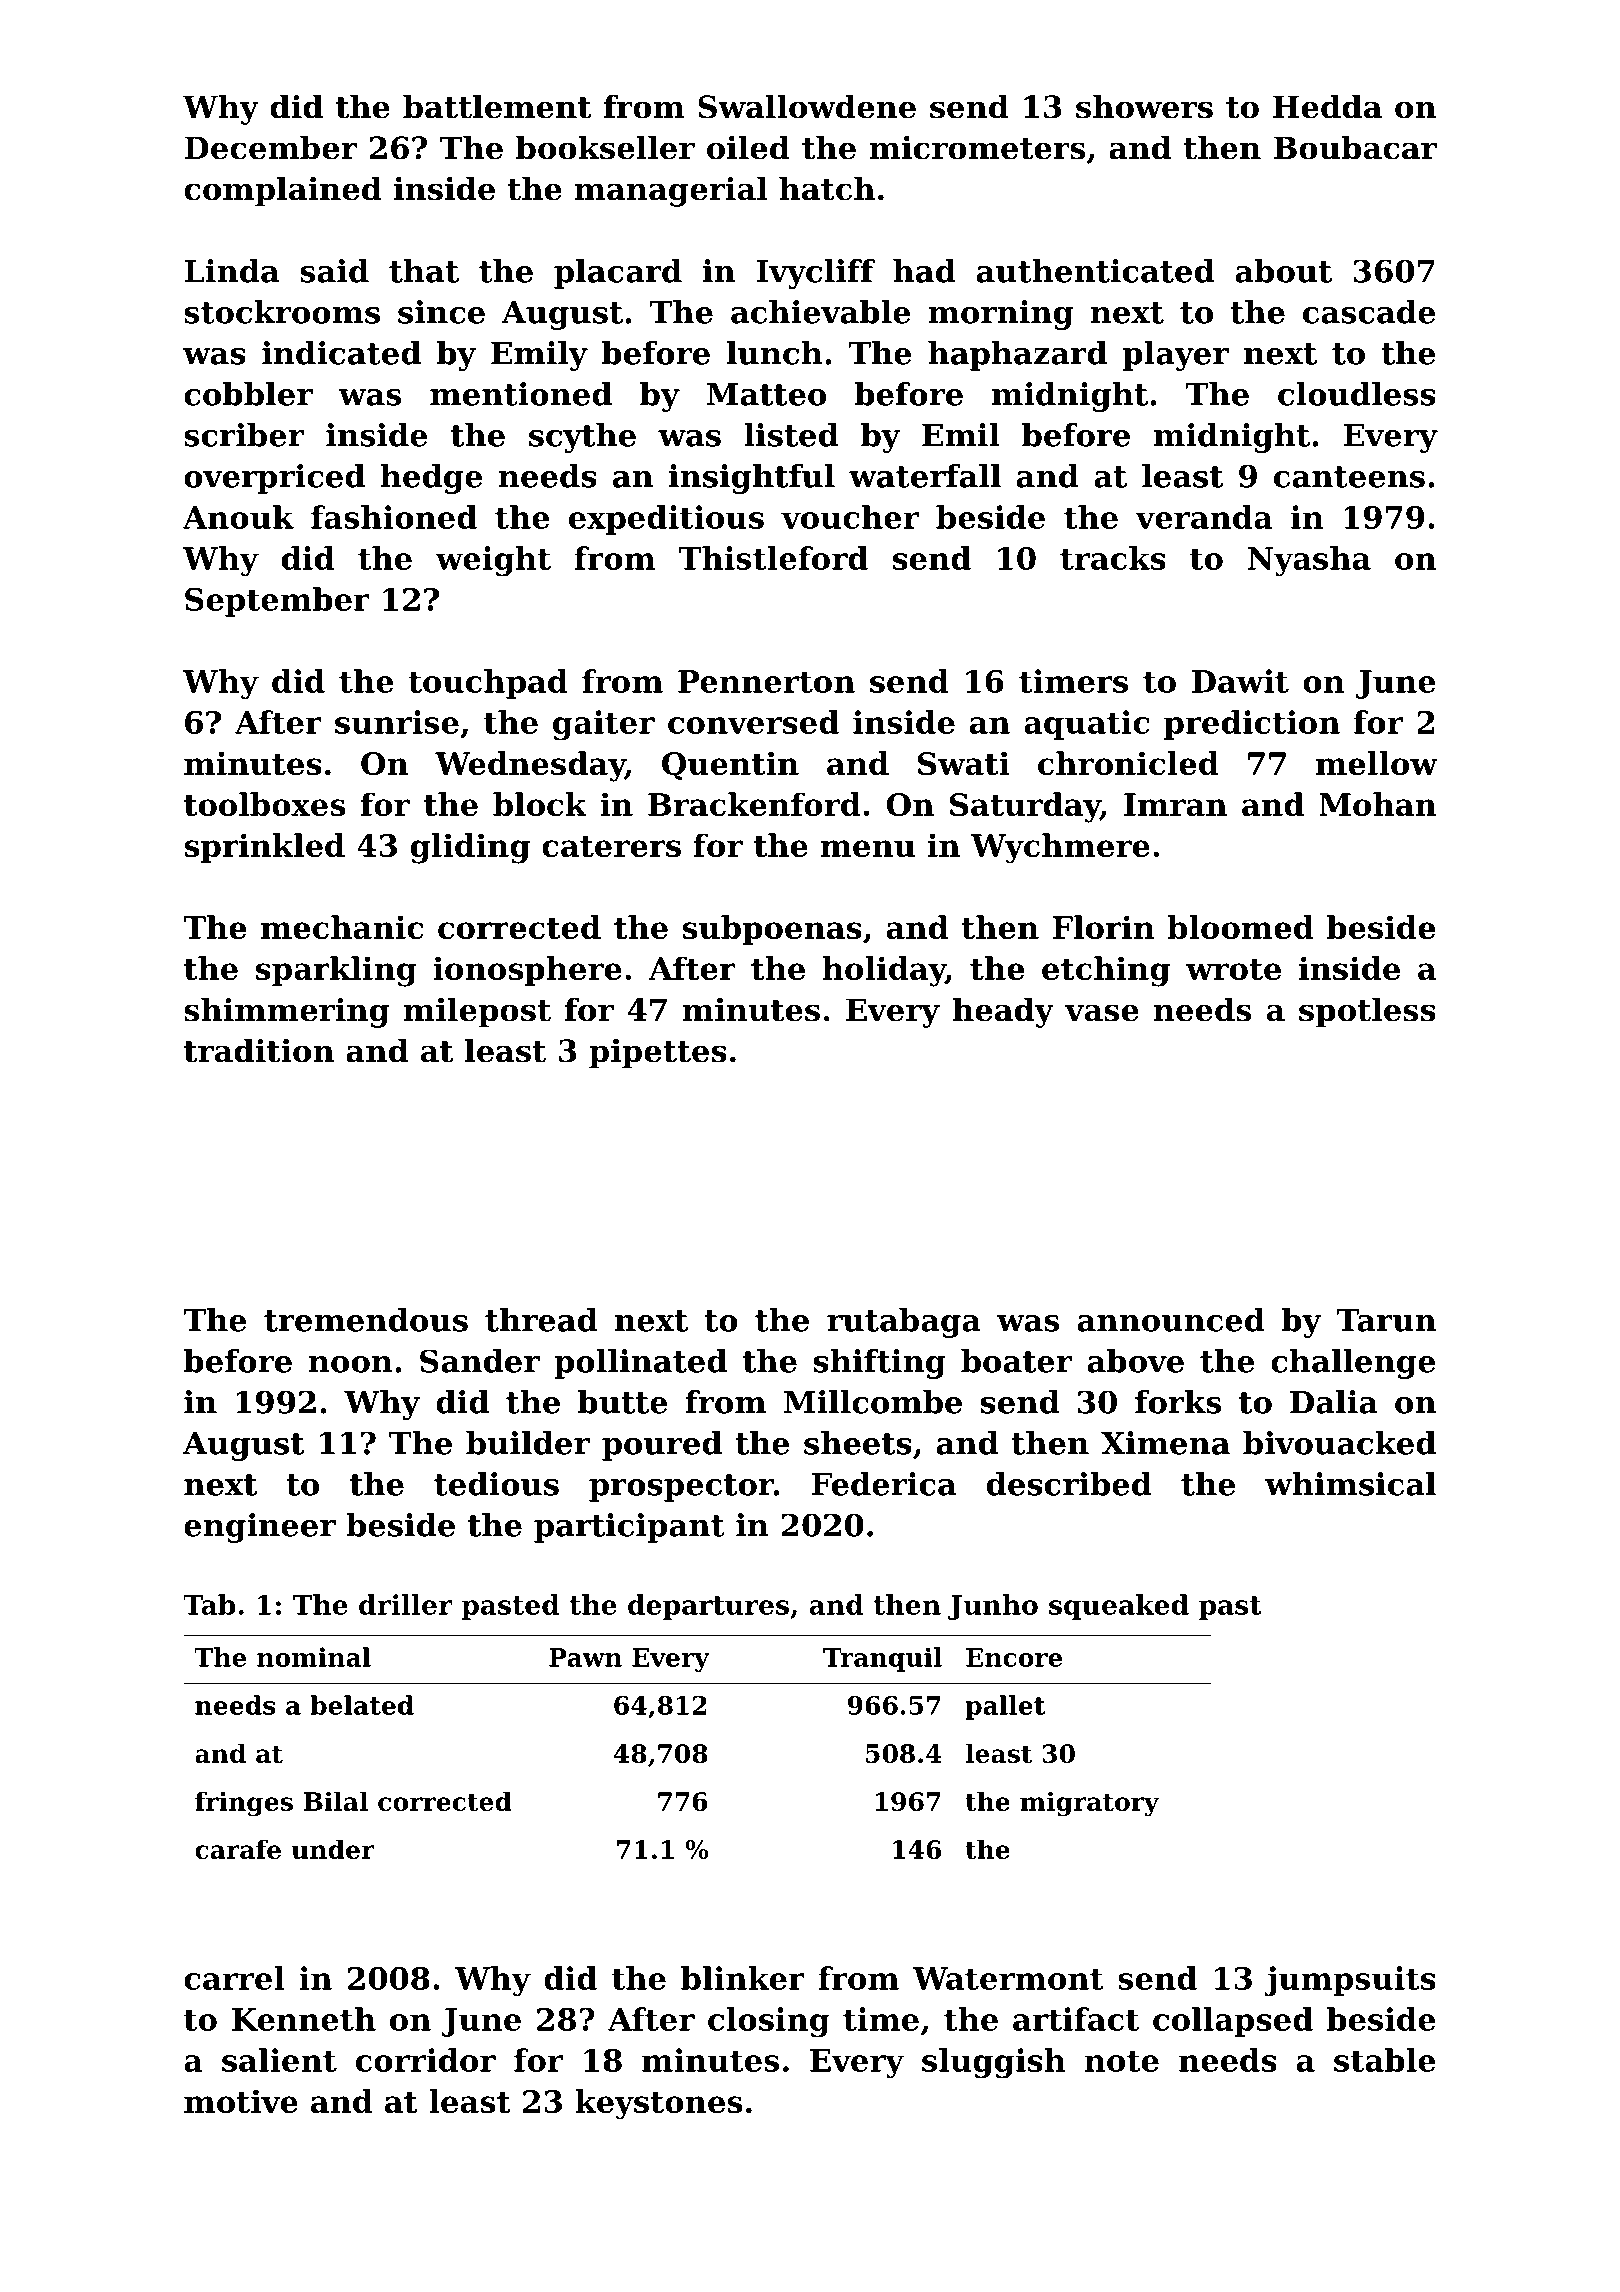  I want to click on stable, so click(1385, 2060).
